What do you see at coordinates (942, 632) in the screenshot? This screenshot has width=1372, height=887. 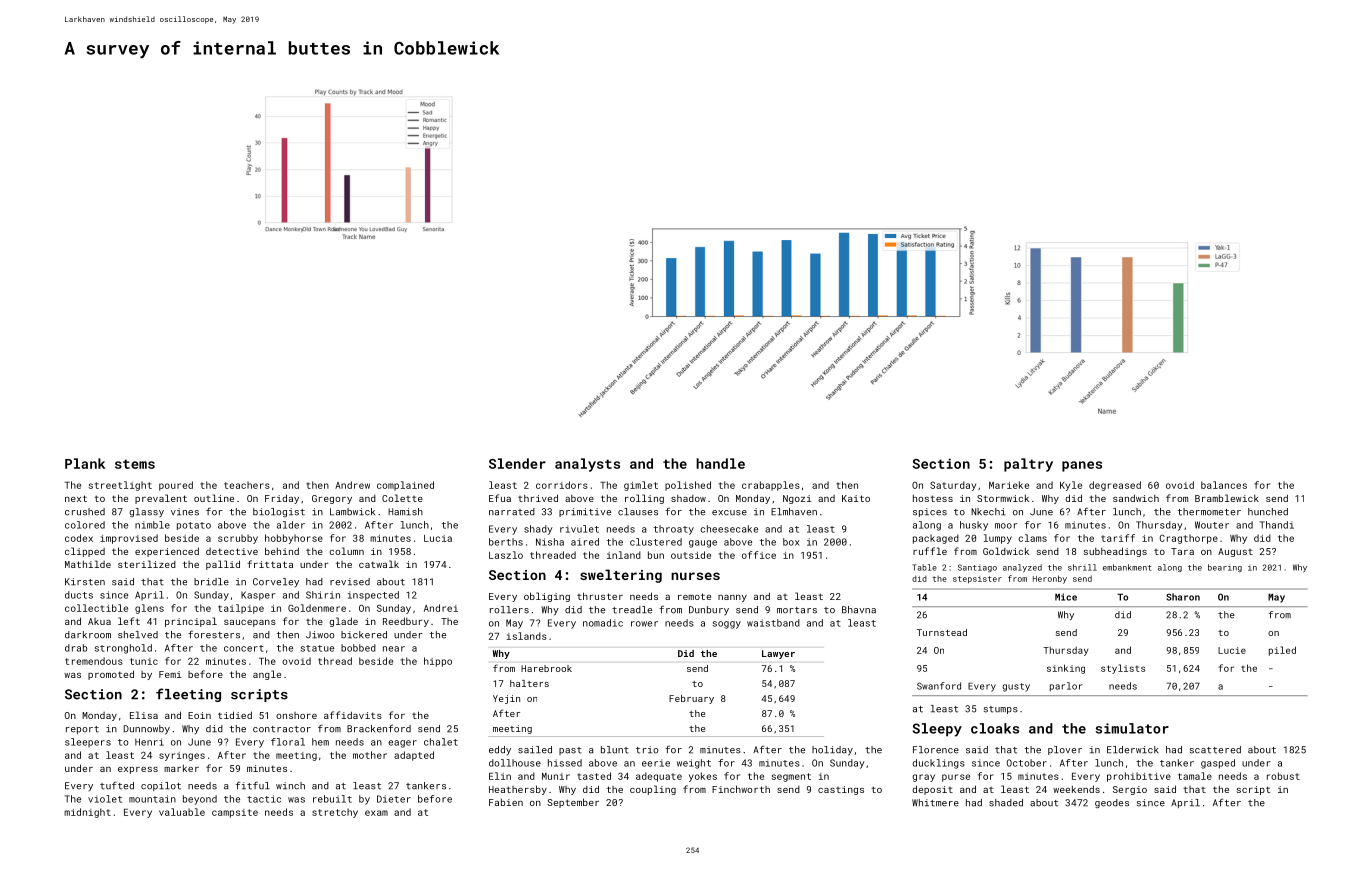 I see `Turnstead` at bounding box center [942, 632].
